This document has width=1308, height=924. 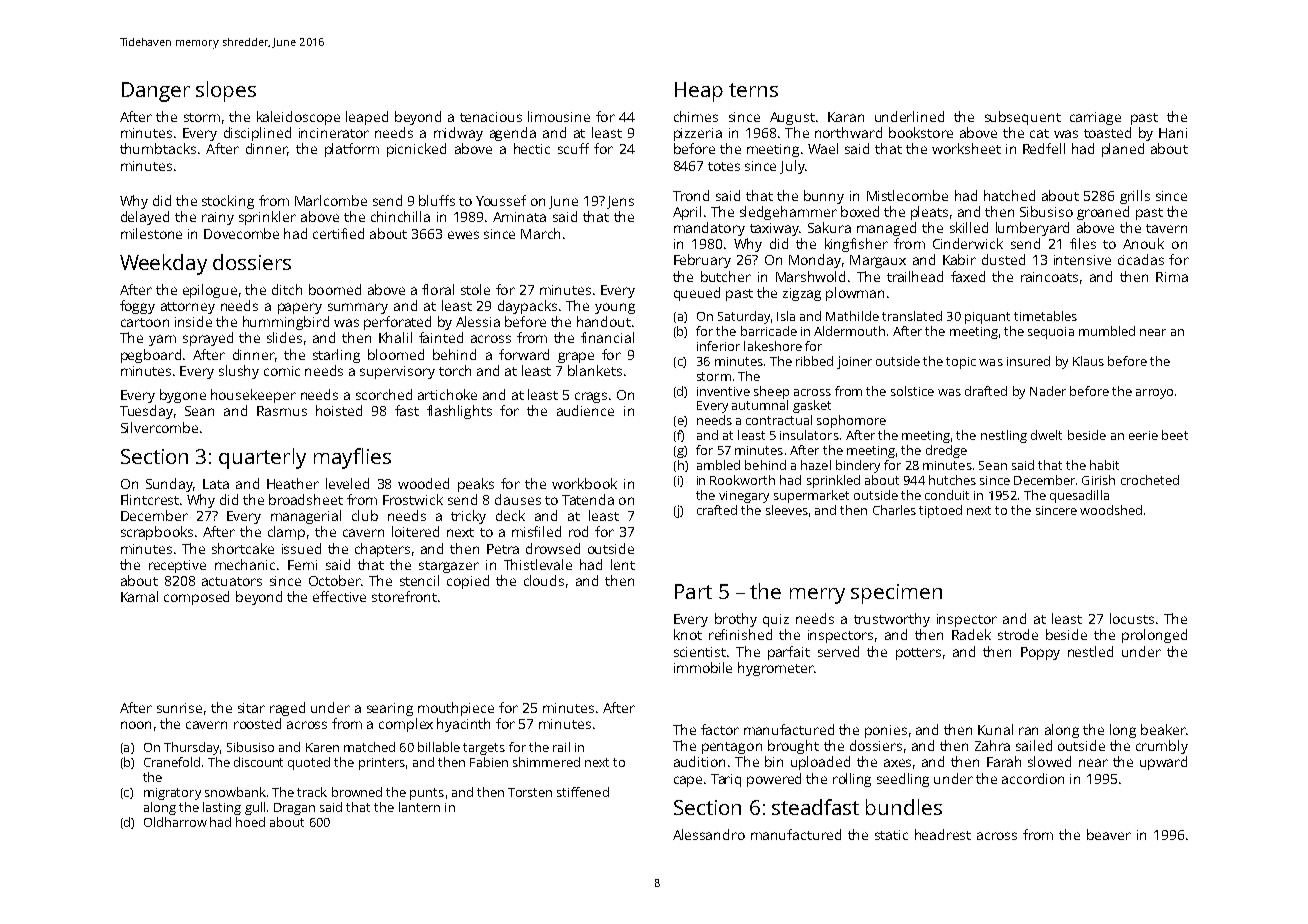 I want to click on specimen, so click(x=896, y=594).
